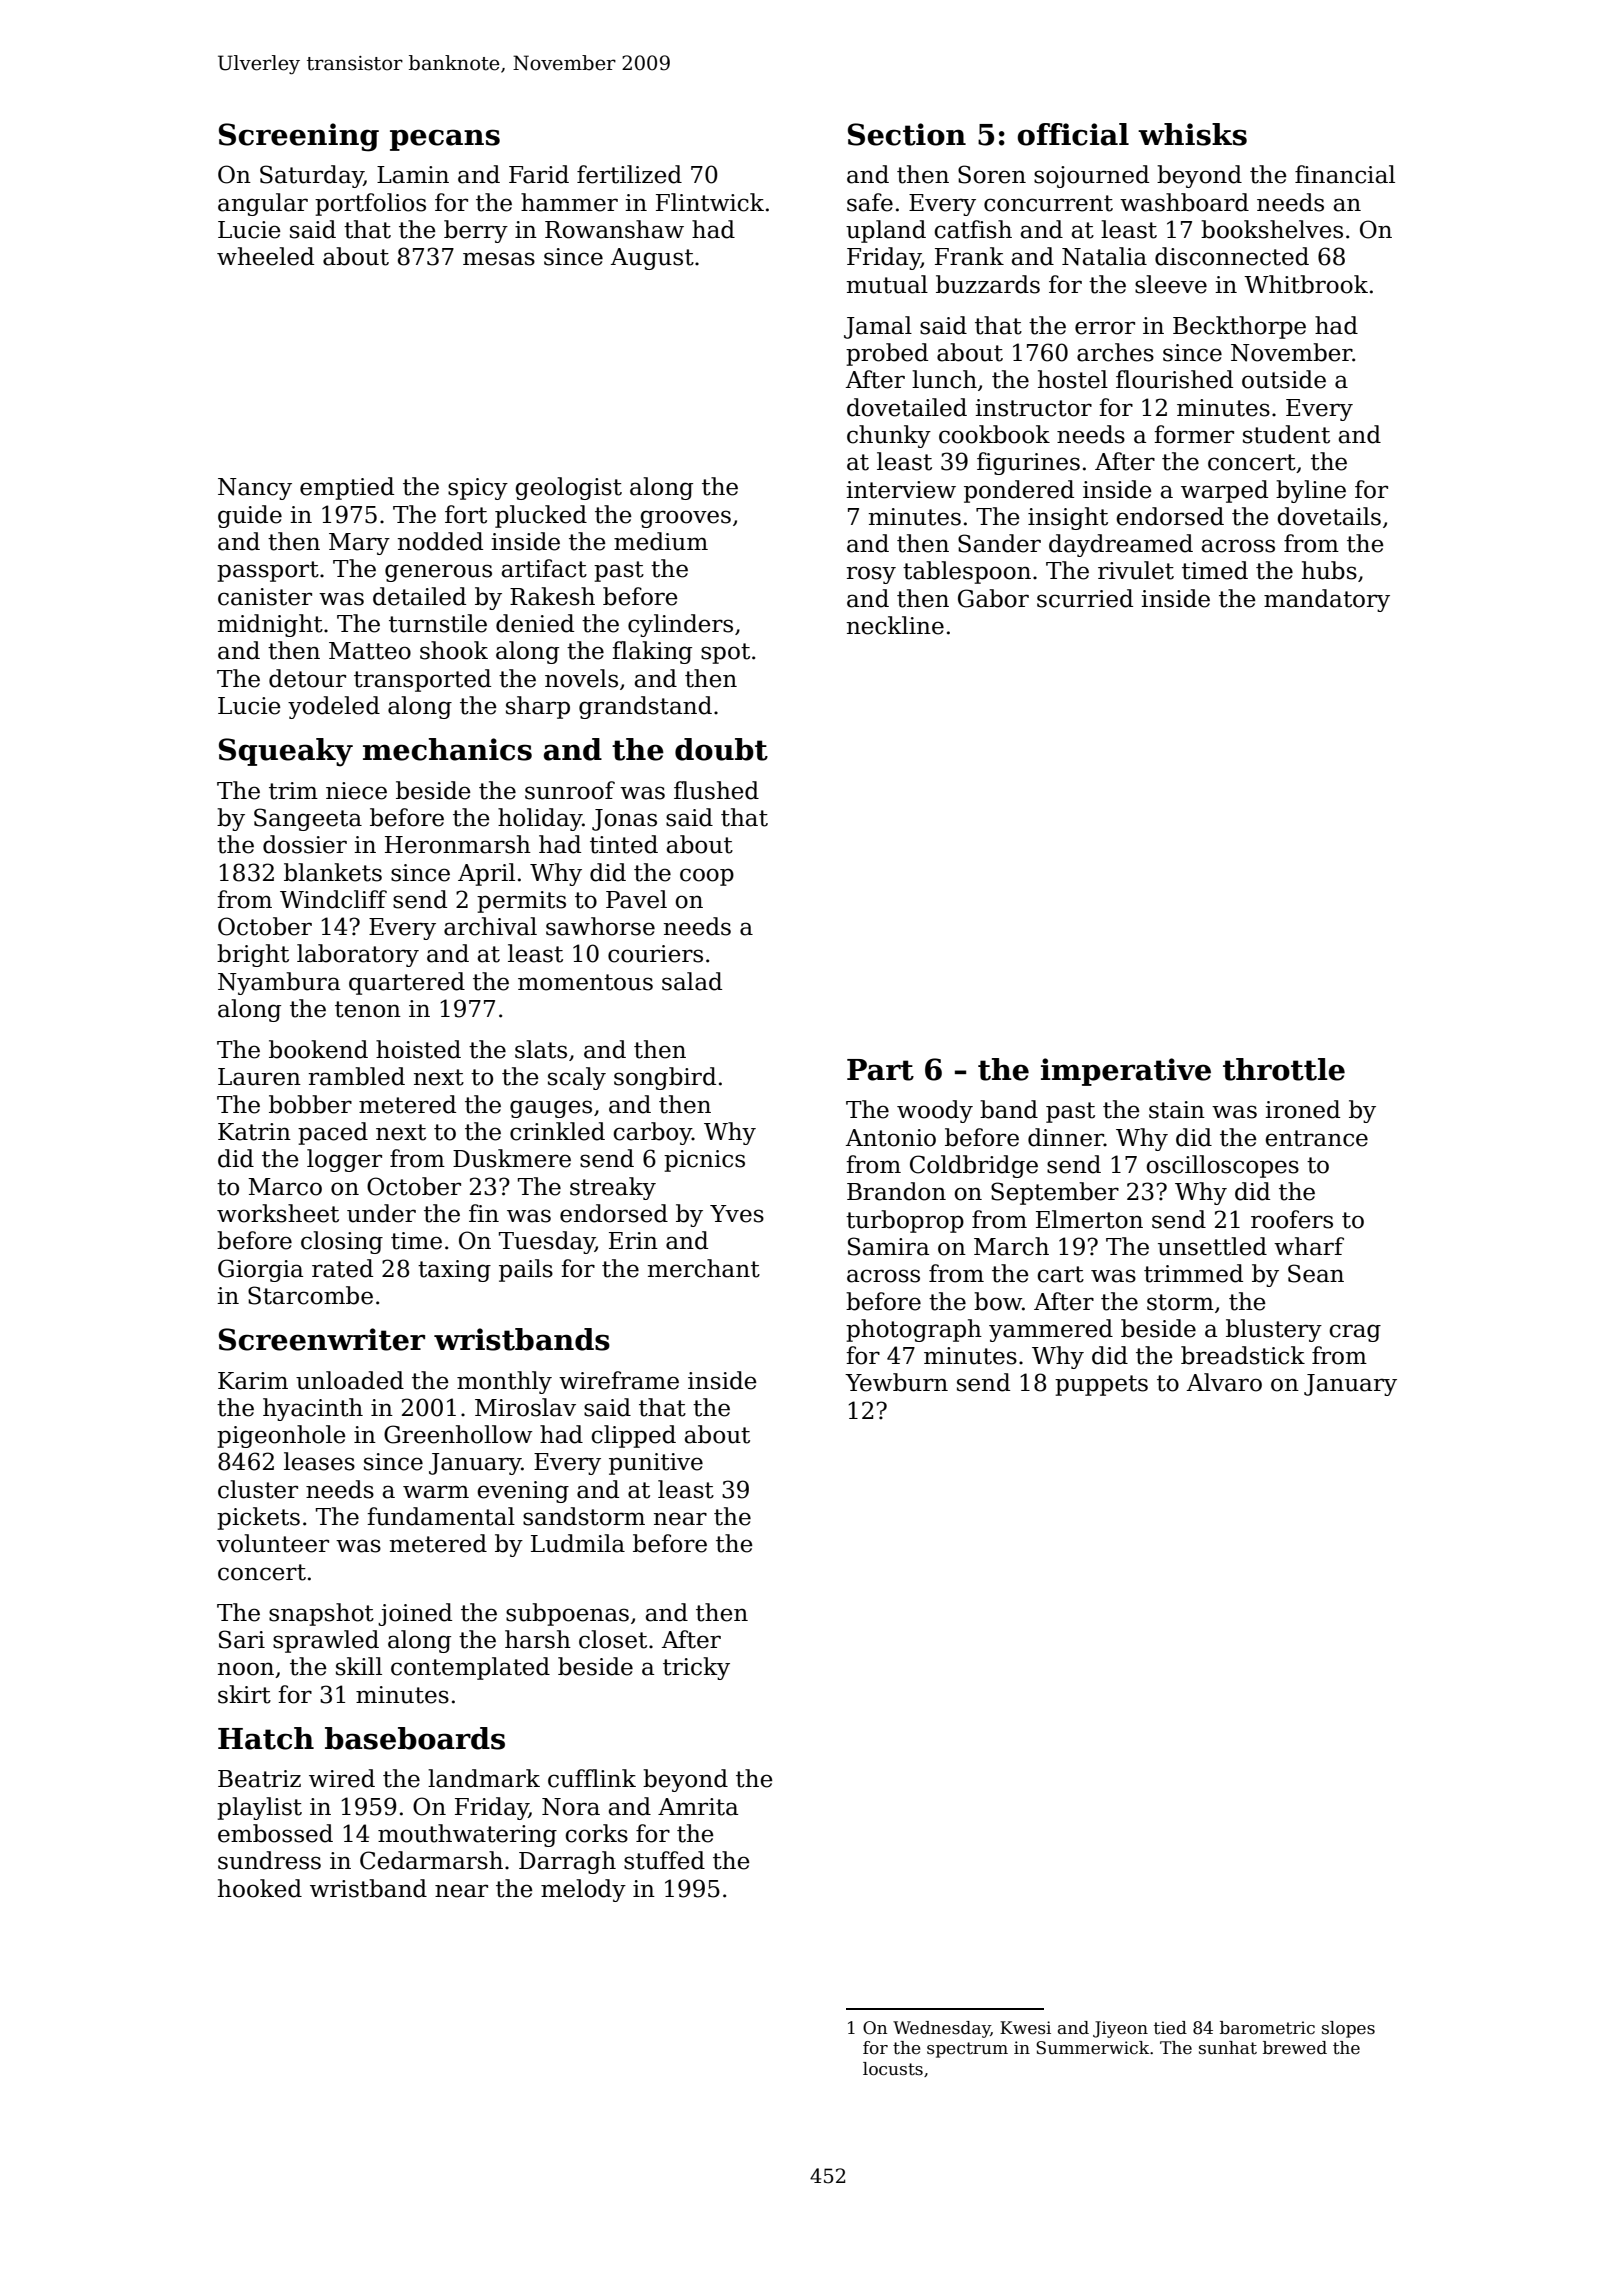  What do you see at coordinates (880, 1070) in the image?
I see `Part` at bounding box center [880, 1070].
